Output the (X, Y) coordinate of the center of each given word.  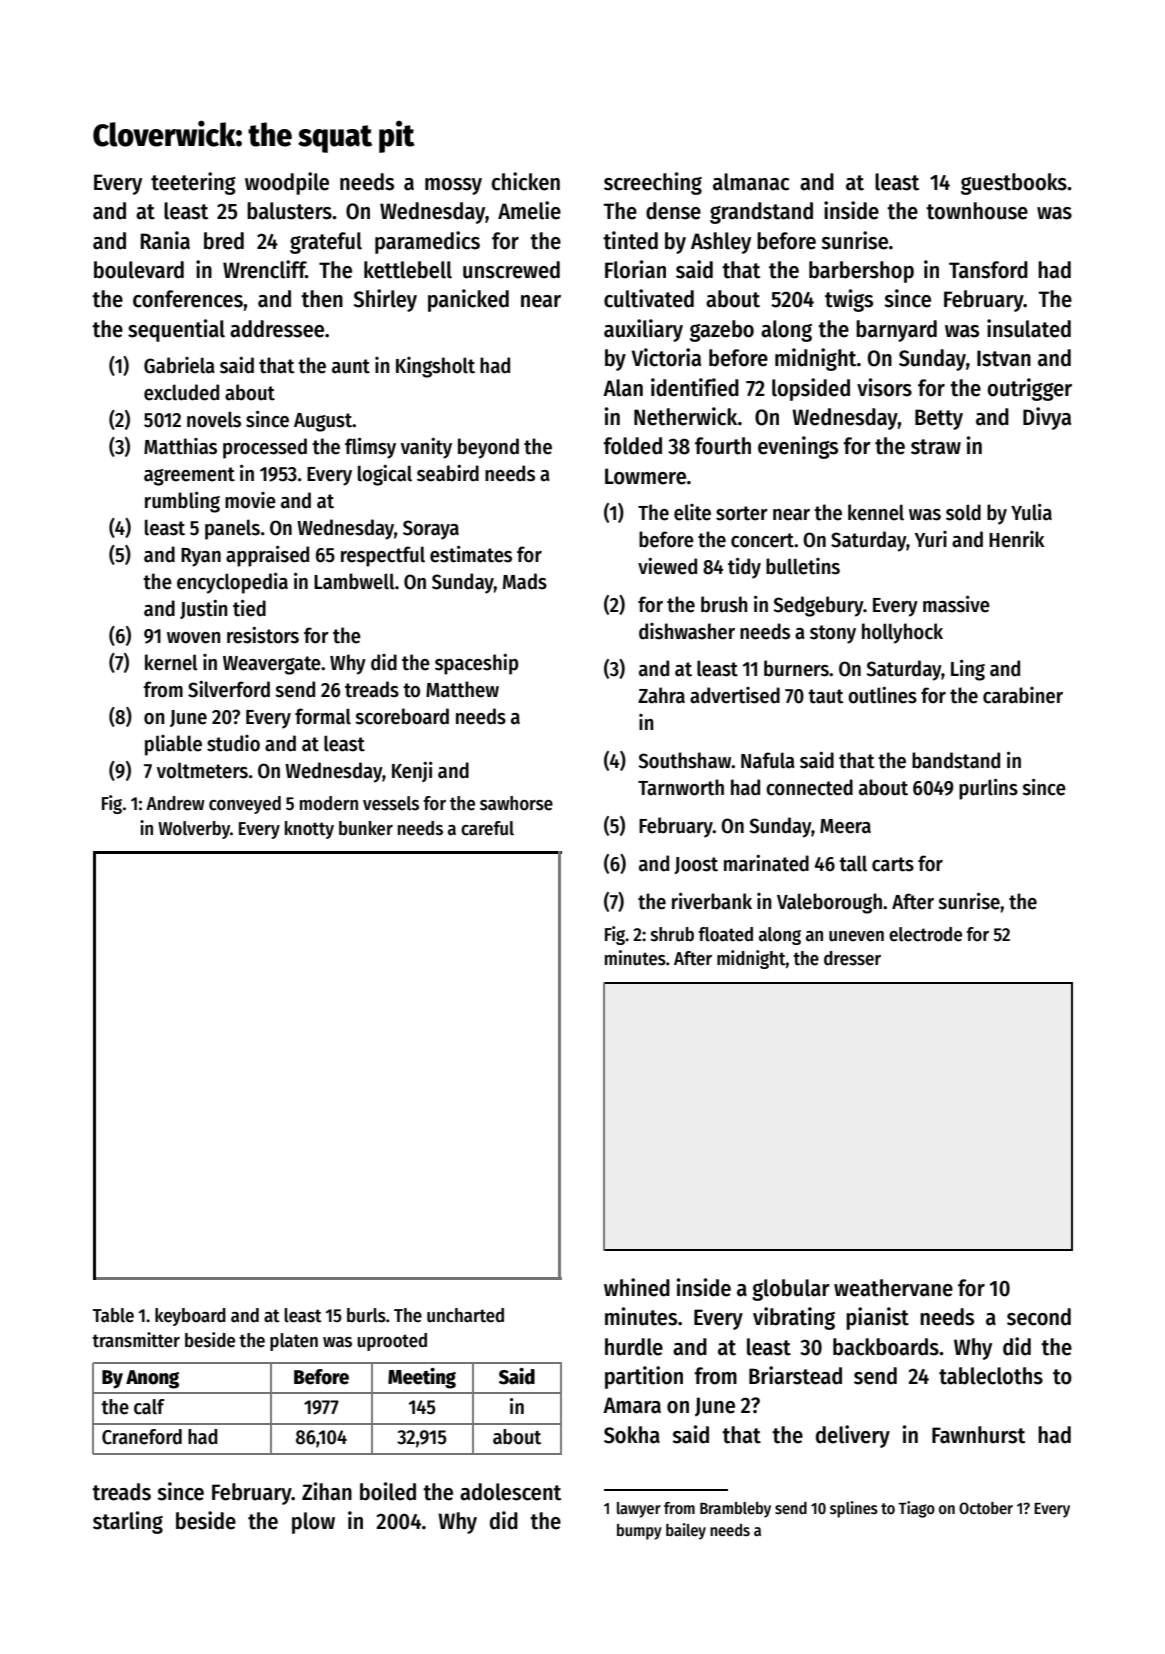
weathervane (893, 1288)
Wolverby (194, 830)
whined (637, 1287)
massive (956, 604)
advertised (735, 695)
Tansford (988, 270)
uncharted (465, 1315)
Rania (165, 240)
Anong (152, 1379)
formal (323, 716)
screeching (653, 183)
